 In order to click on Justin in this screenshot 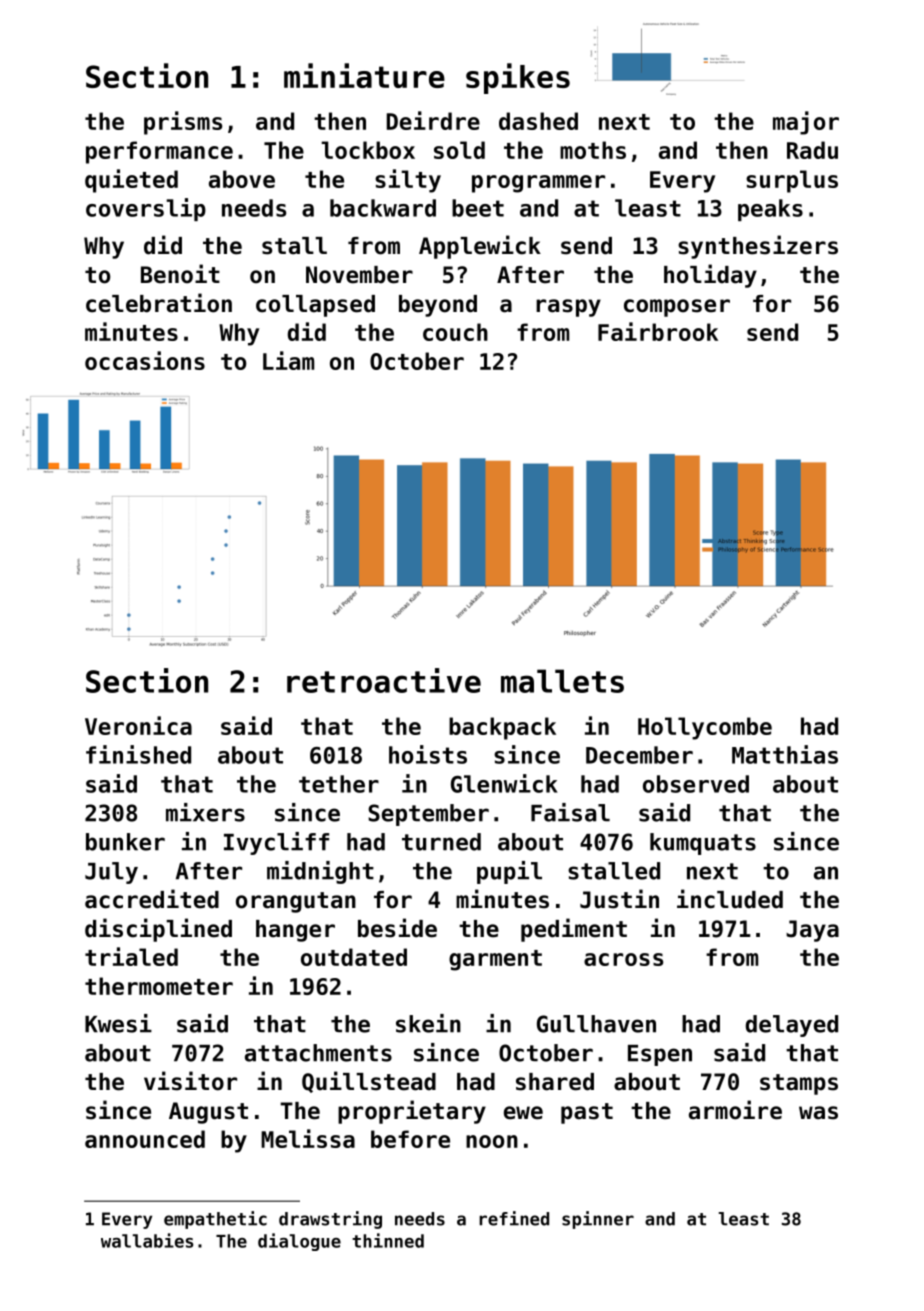, I will do `click(619, 899)`.
